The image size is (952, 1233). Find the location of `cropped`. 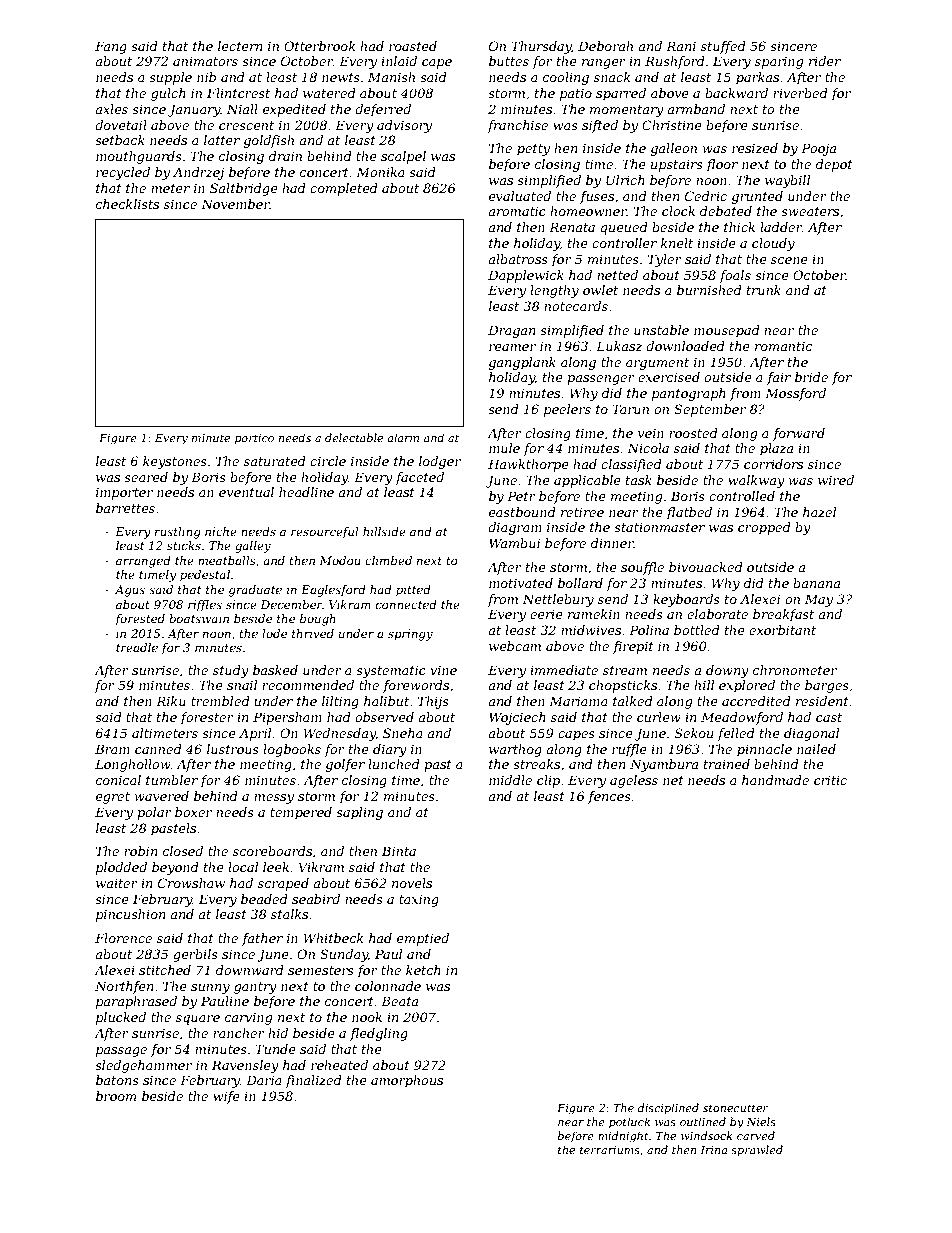

cropped is located at coordinates (764, 528).
